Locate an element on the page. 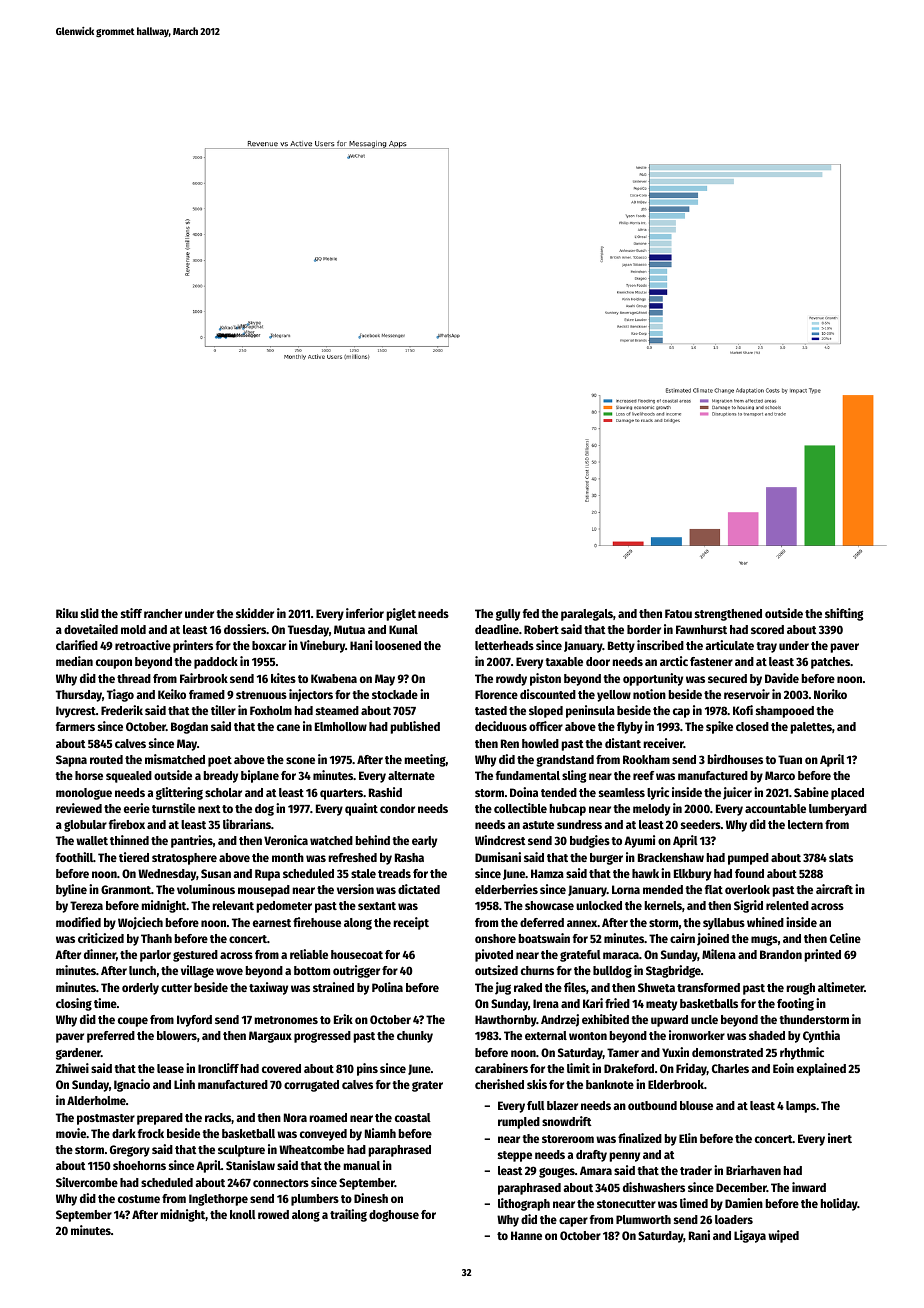 The width and height of the document is (924, 1308). dossiers is located at coordinates (245, 629).
